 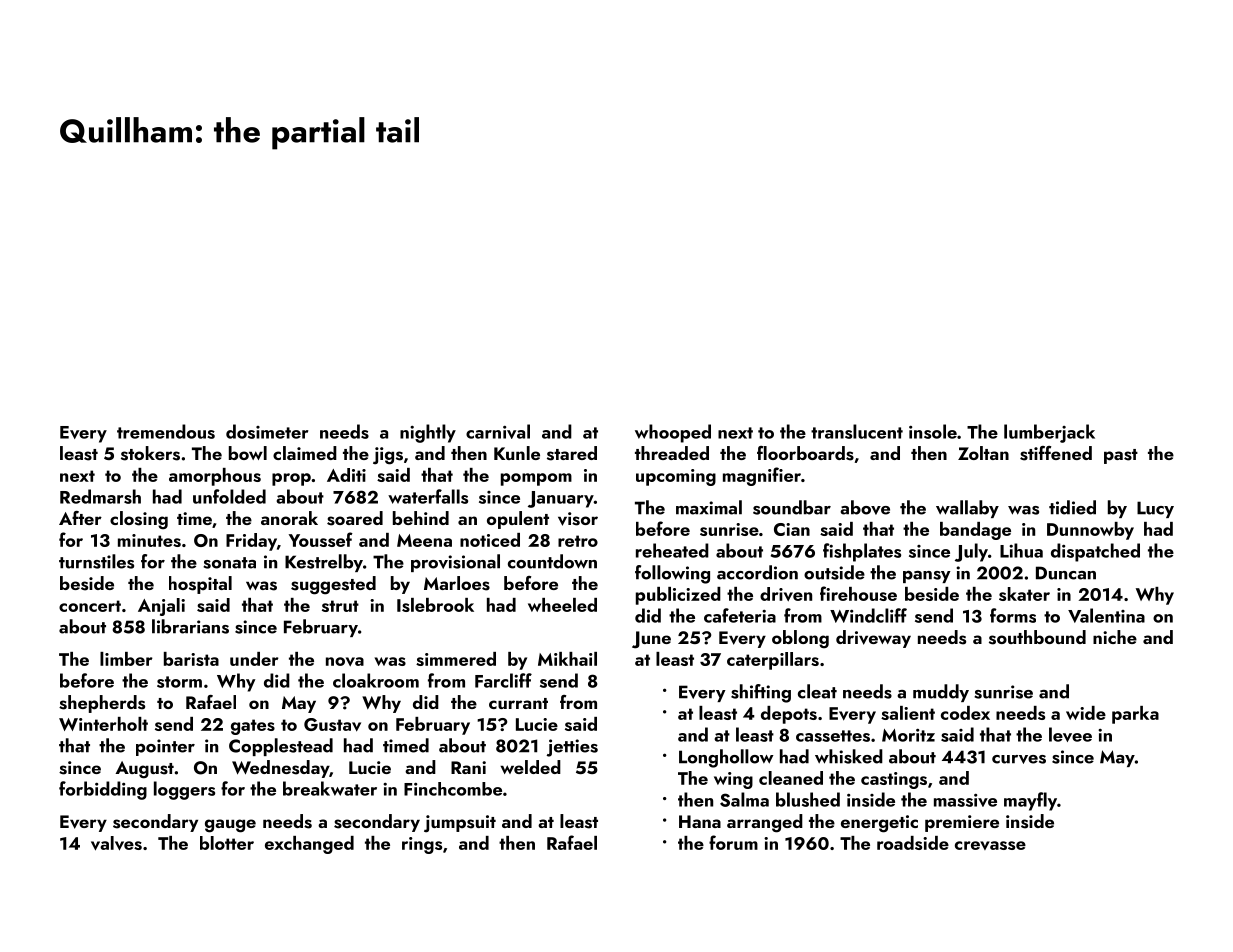 What do you see at coordinates (862, 552) in the screenshot?
I see `fishplates` at bounding box center [862, 552].
